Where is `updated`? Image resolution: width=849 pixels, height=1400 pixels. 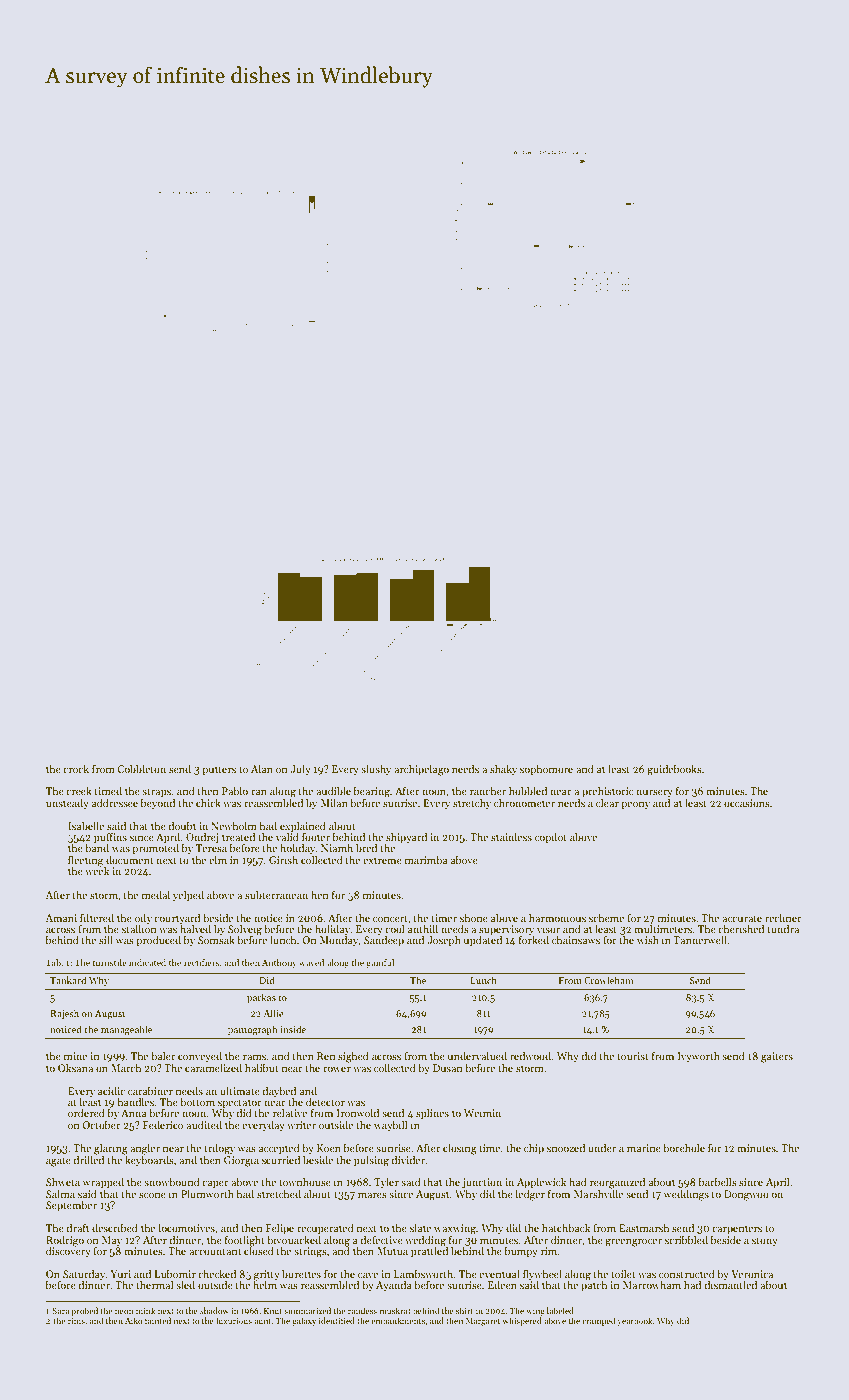
updated is located at coordinates (483, 941).
